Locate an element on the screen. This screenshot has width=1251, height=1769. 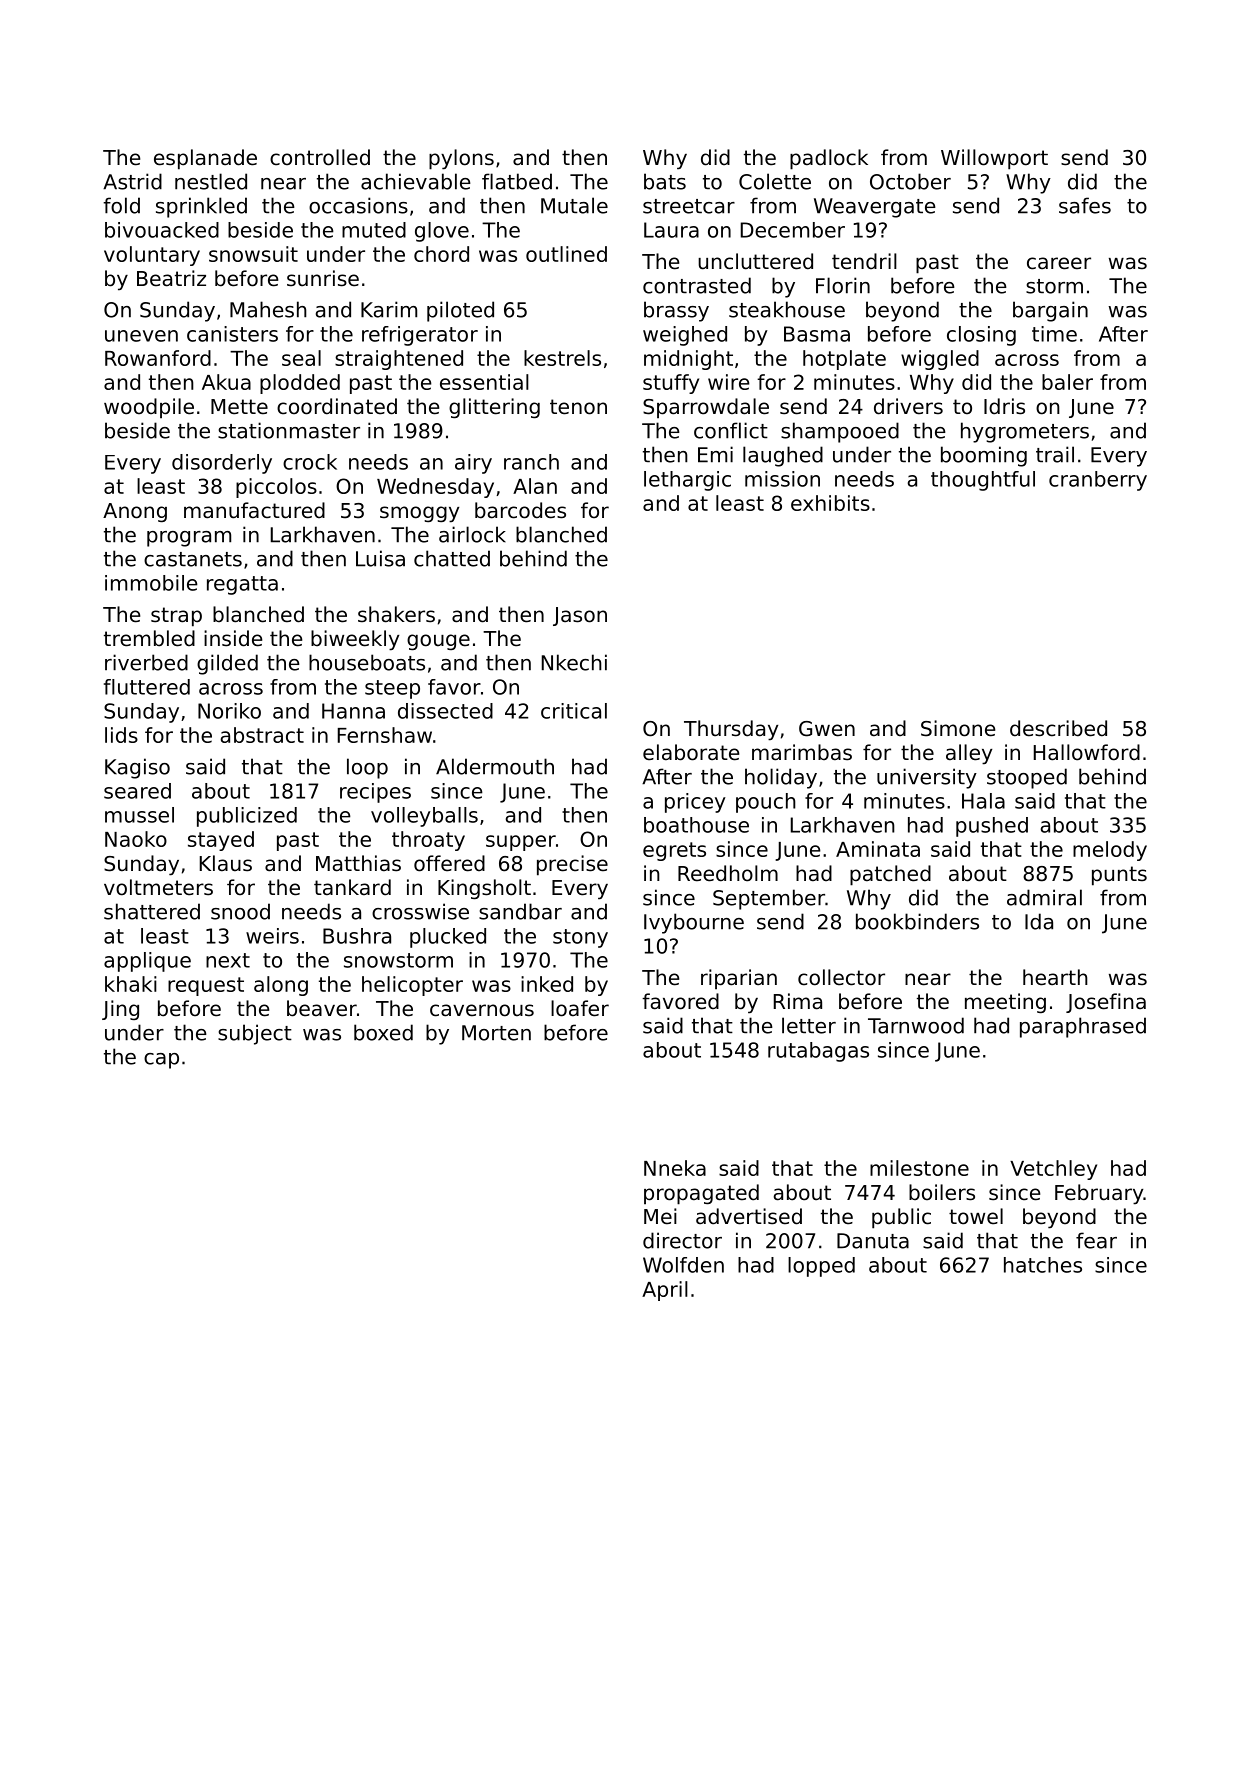
controlled is located at coordinates (320, 157).
